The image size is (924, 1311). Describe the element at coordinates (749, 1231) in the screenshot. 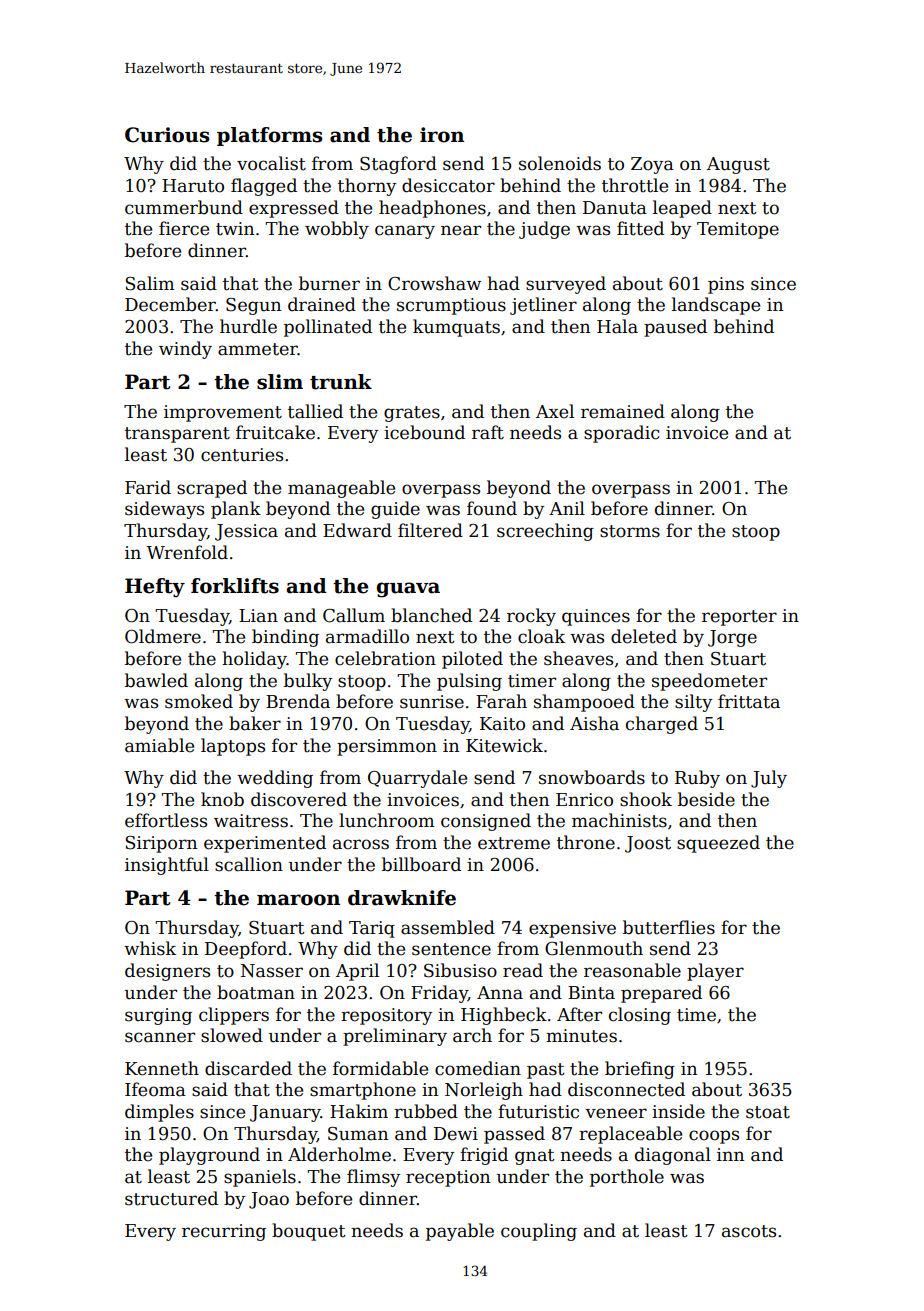

I see `ascots` at that location.
